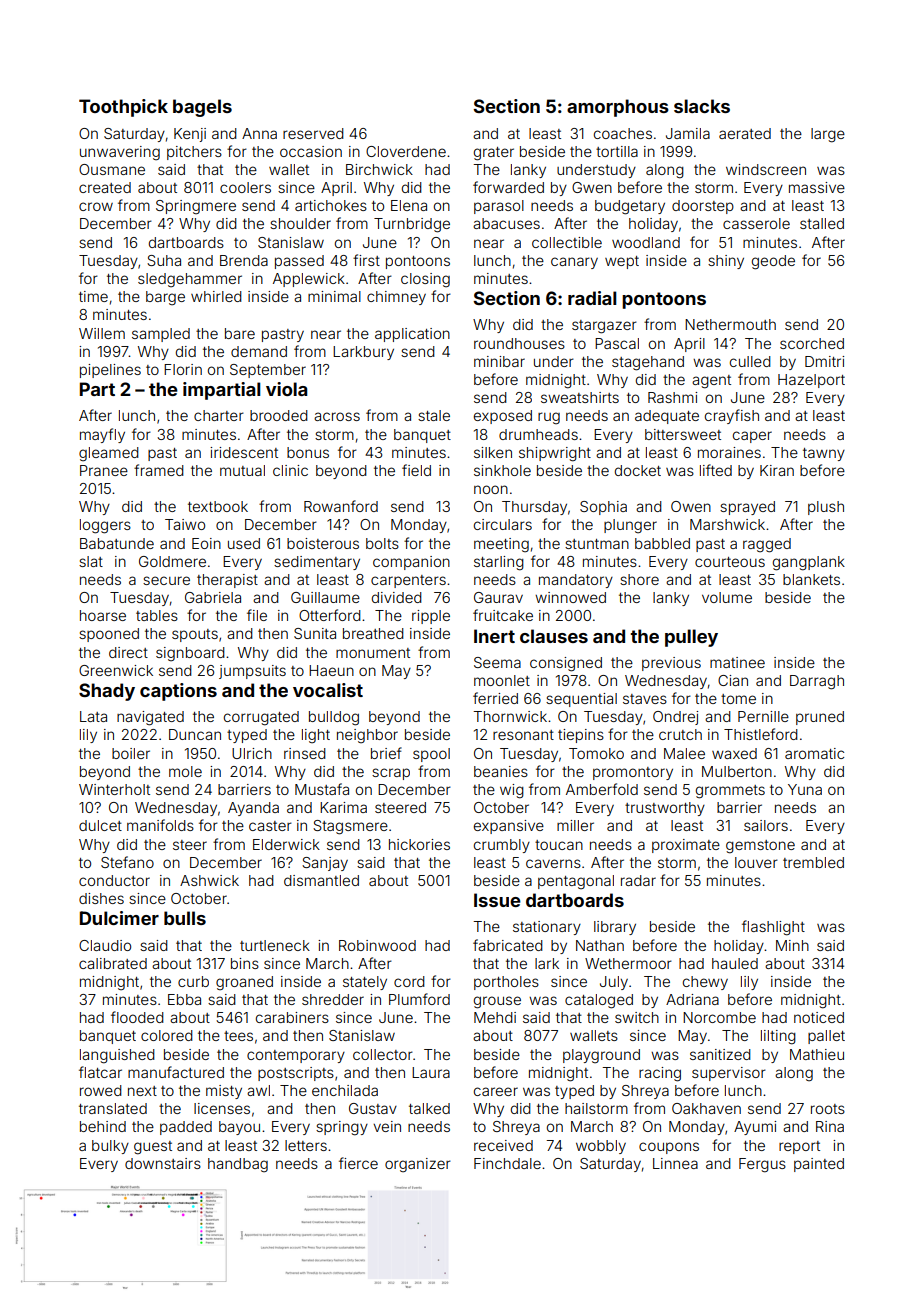  What do you see at coordinates (253, 809) in the screenshot?
I see `Ayanda` at bounding box center [253, 809].
